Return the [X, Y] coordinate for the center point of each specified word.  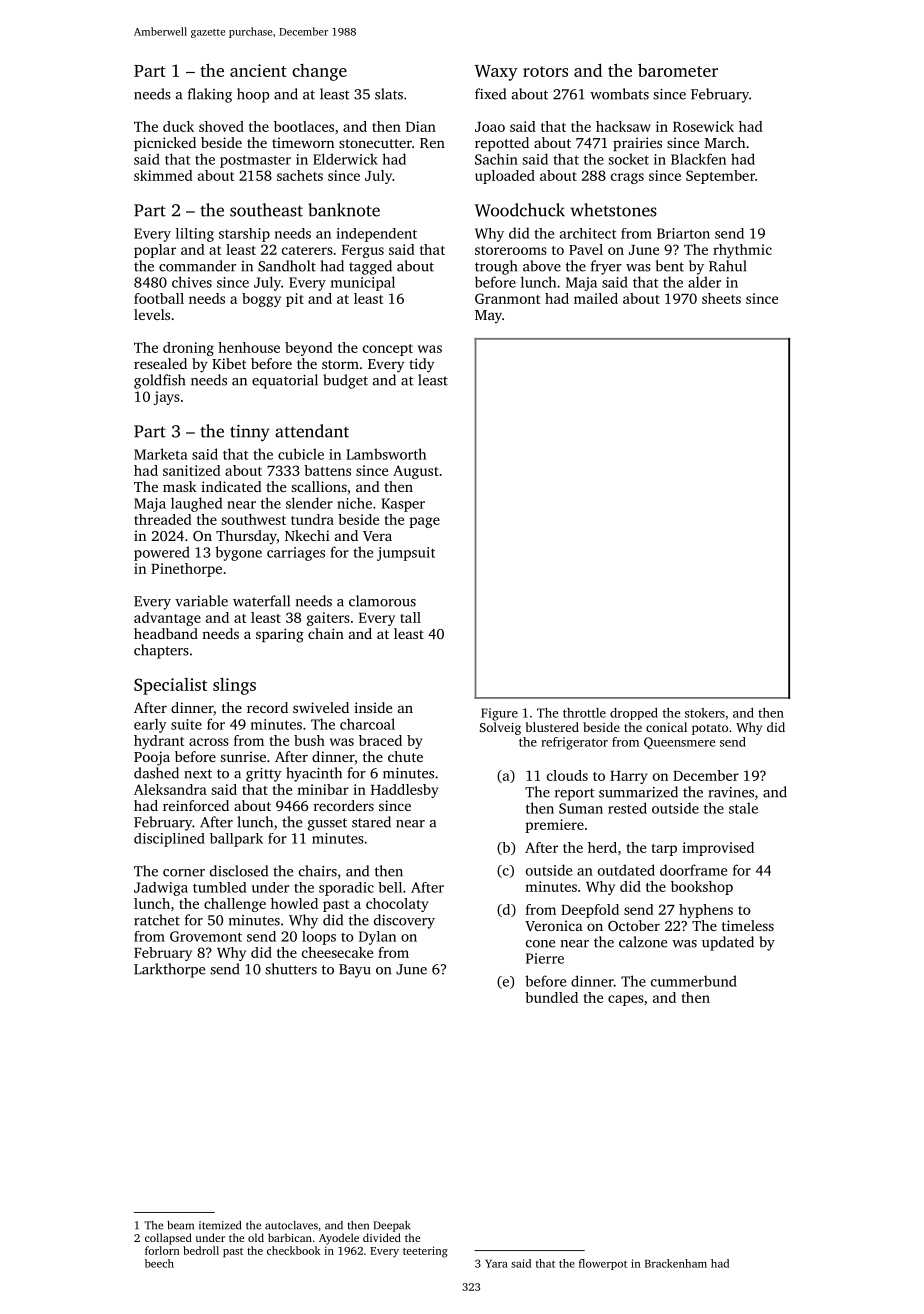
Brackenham [676, 1263]
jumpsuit [406, 554]
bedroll [201, 1250]
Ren [432, 143]
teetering [425, 1252]
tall [410, 617]
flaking [210, 95]
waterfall [261, 601]
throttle [584, 713]
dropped [634, 714]
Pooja [152, 758]
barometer [678, 70]
